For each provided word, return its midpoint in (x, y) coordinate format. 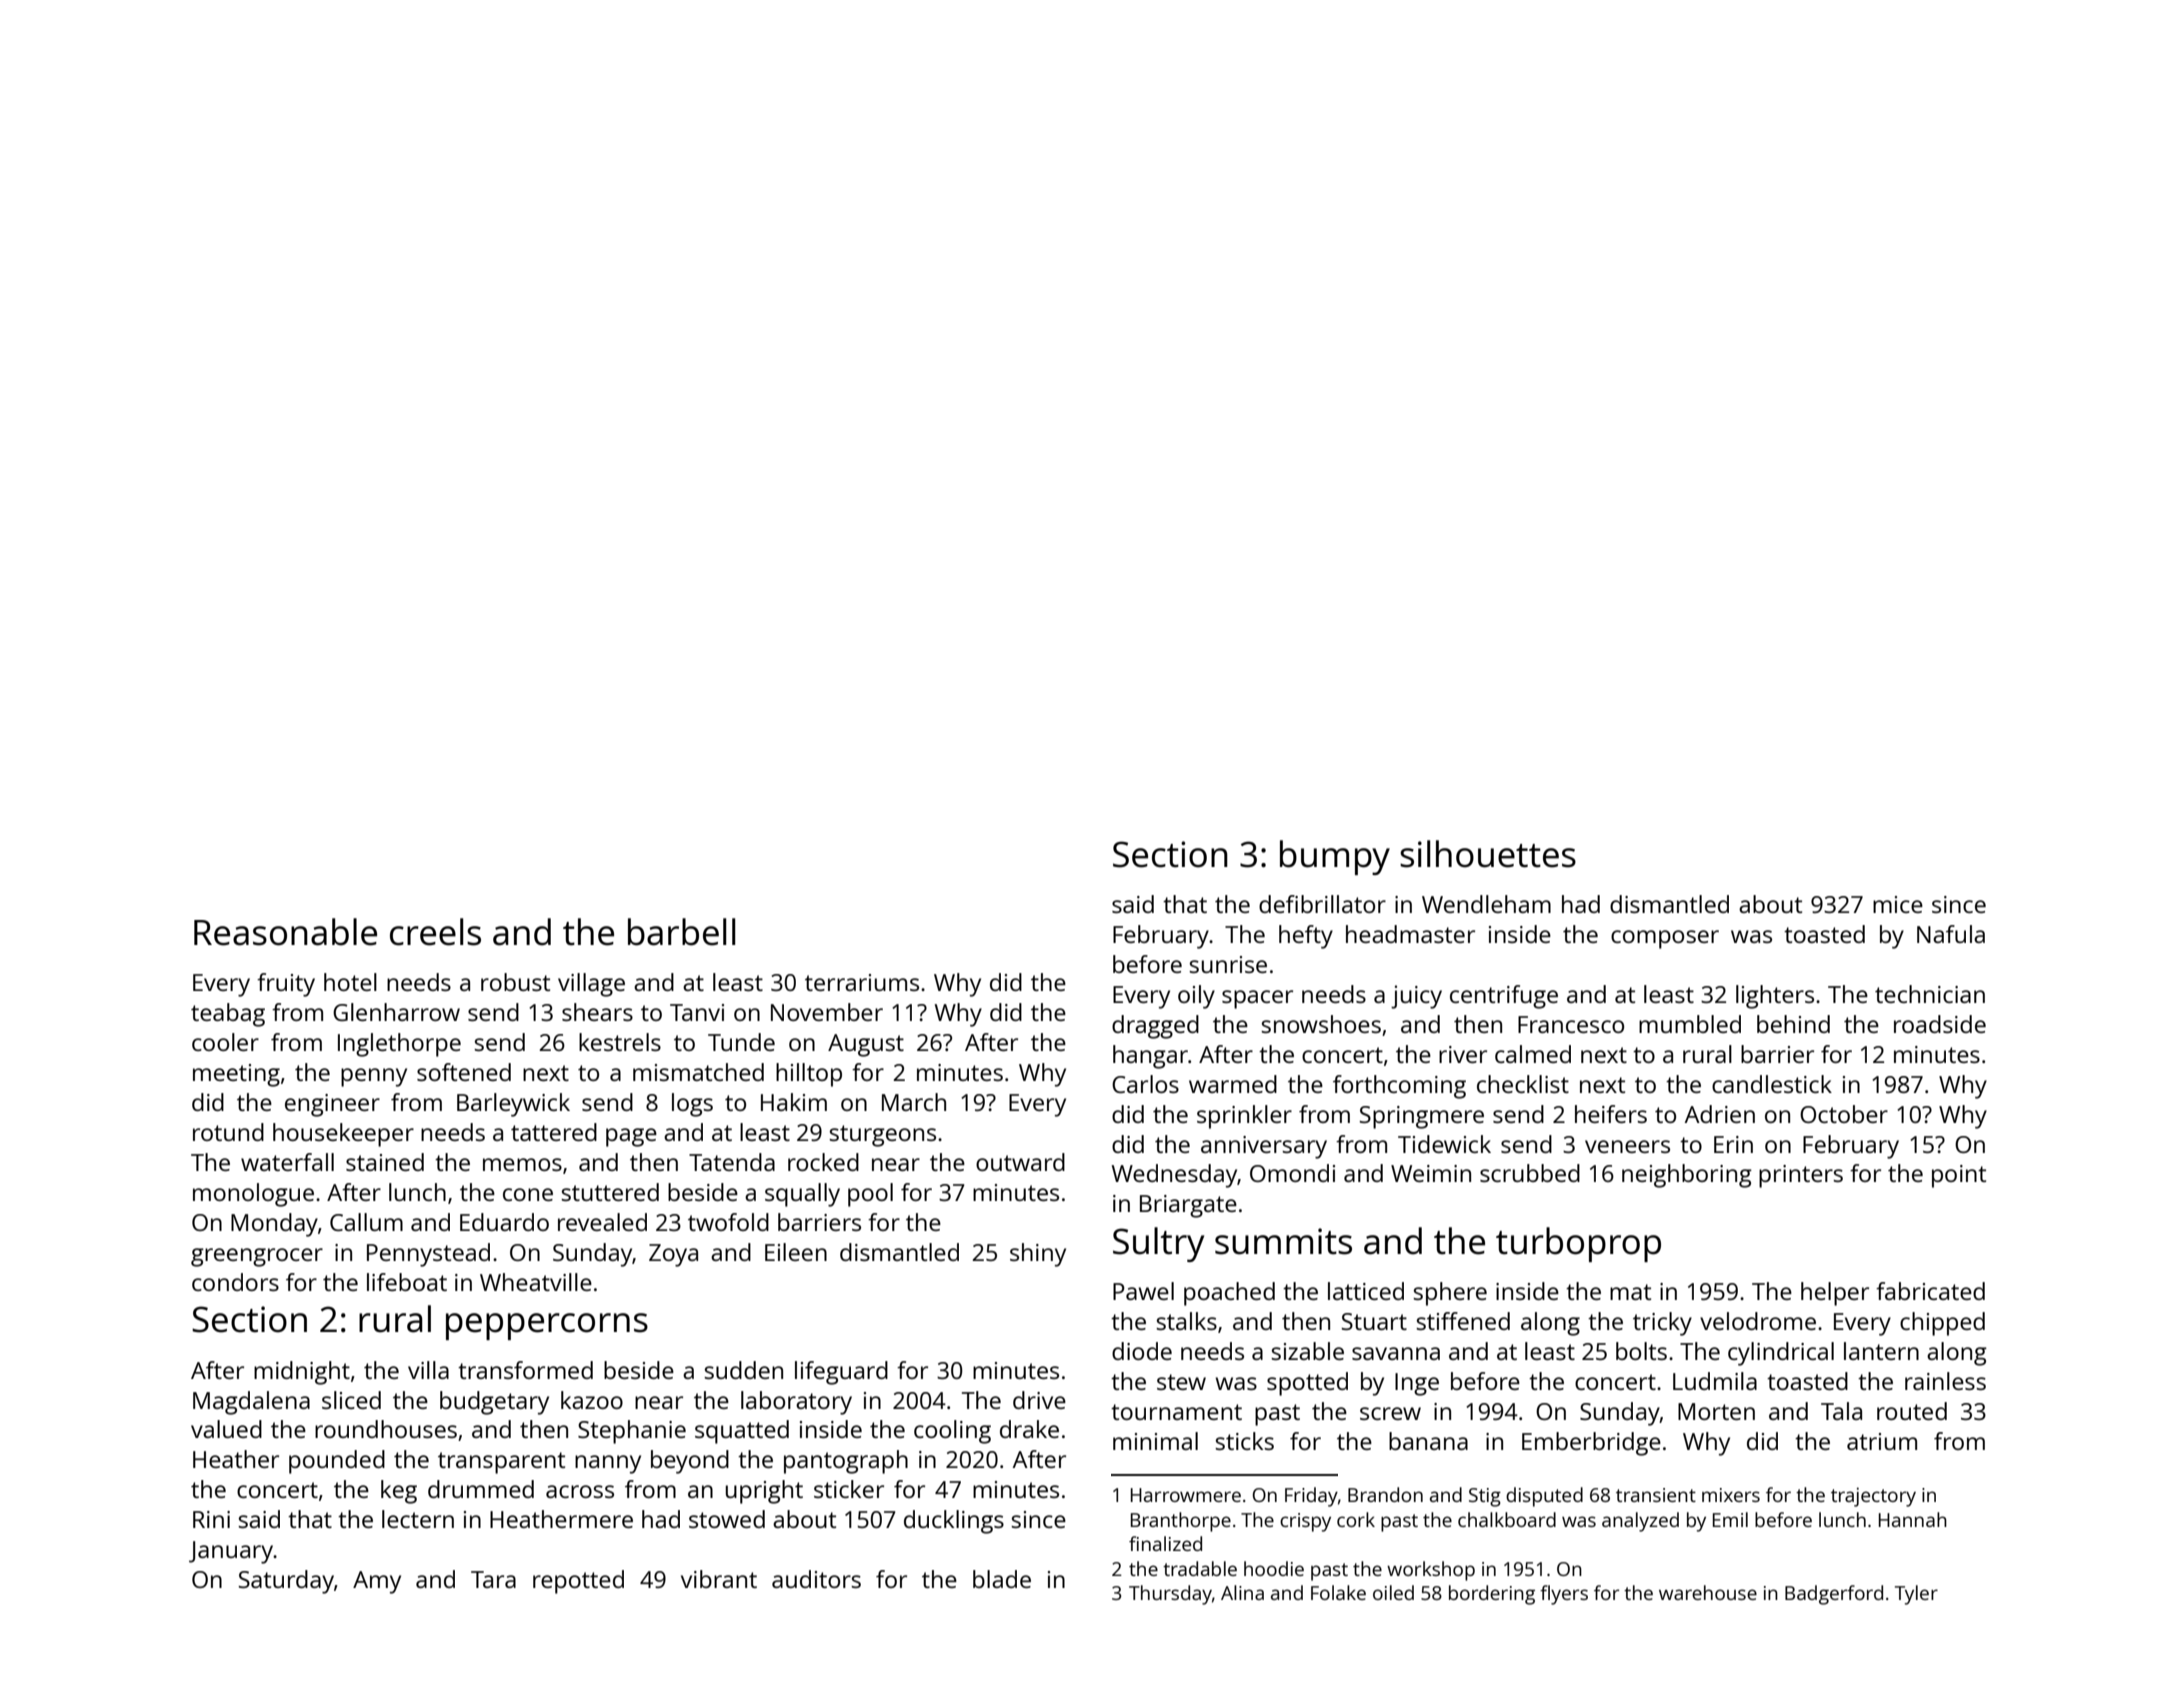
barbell (681, 932)
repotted (578, 1582)
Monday (274, 1225)
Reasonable (285, 932)
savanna (1396, 1353)
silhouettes (1488, 854)
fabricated (1930, 1291)
